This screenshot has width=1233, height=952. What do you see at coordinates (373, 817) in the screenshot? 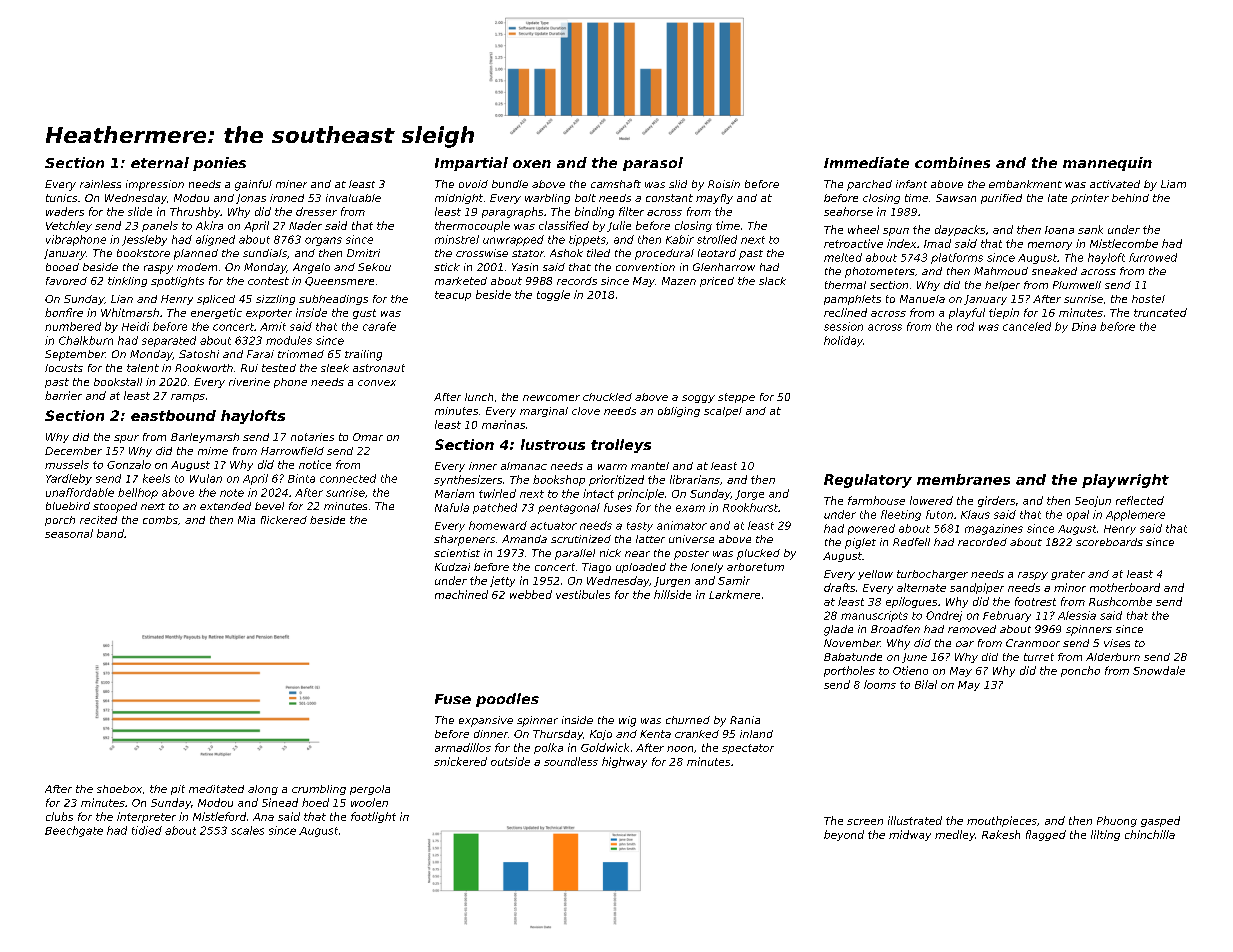
I see `footlight` at bounding box center [373, 817].
